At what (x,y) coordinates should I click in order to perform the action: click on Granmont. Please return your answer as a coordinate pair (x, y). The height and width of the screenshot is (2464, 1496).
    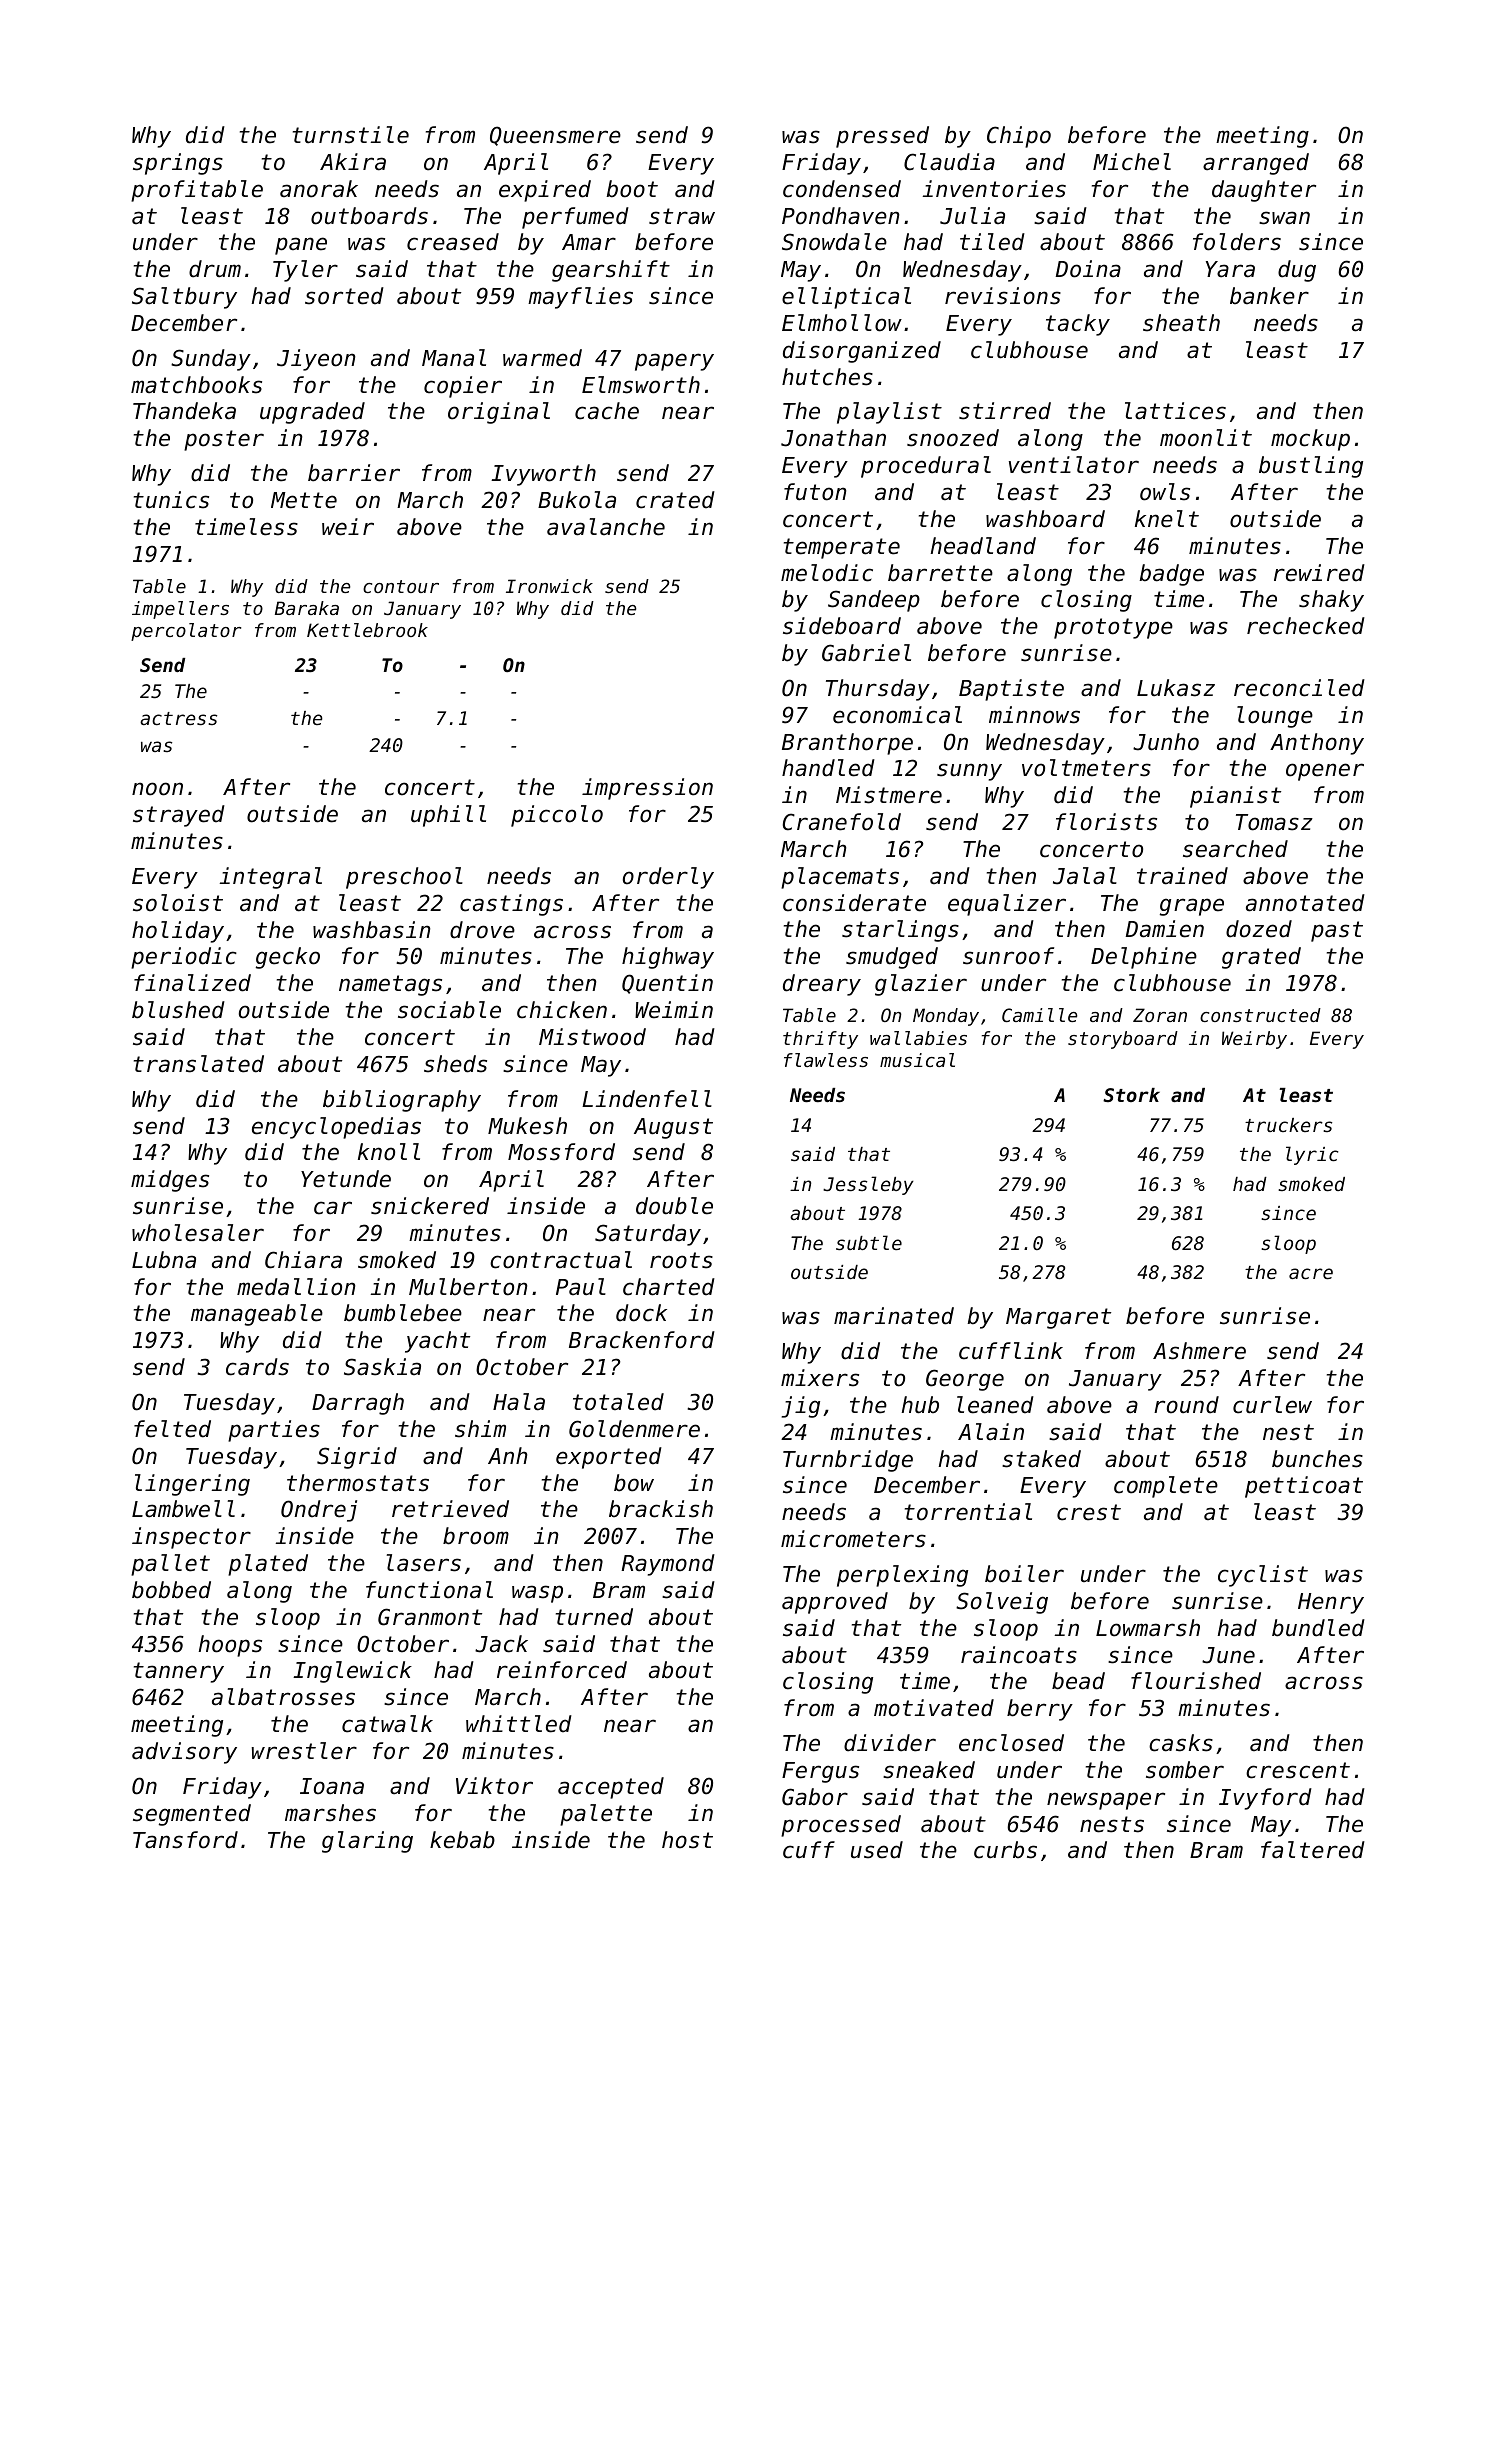
    Looking at the image, I should click on (430, 1617).
